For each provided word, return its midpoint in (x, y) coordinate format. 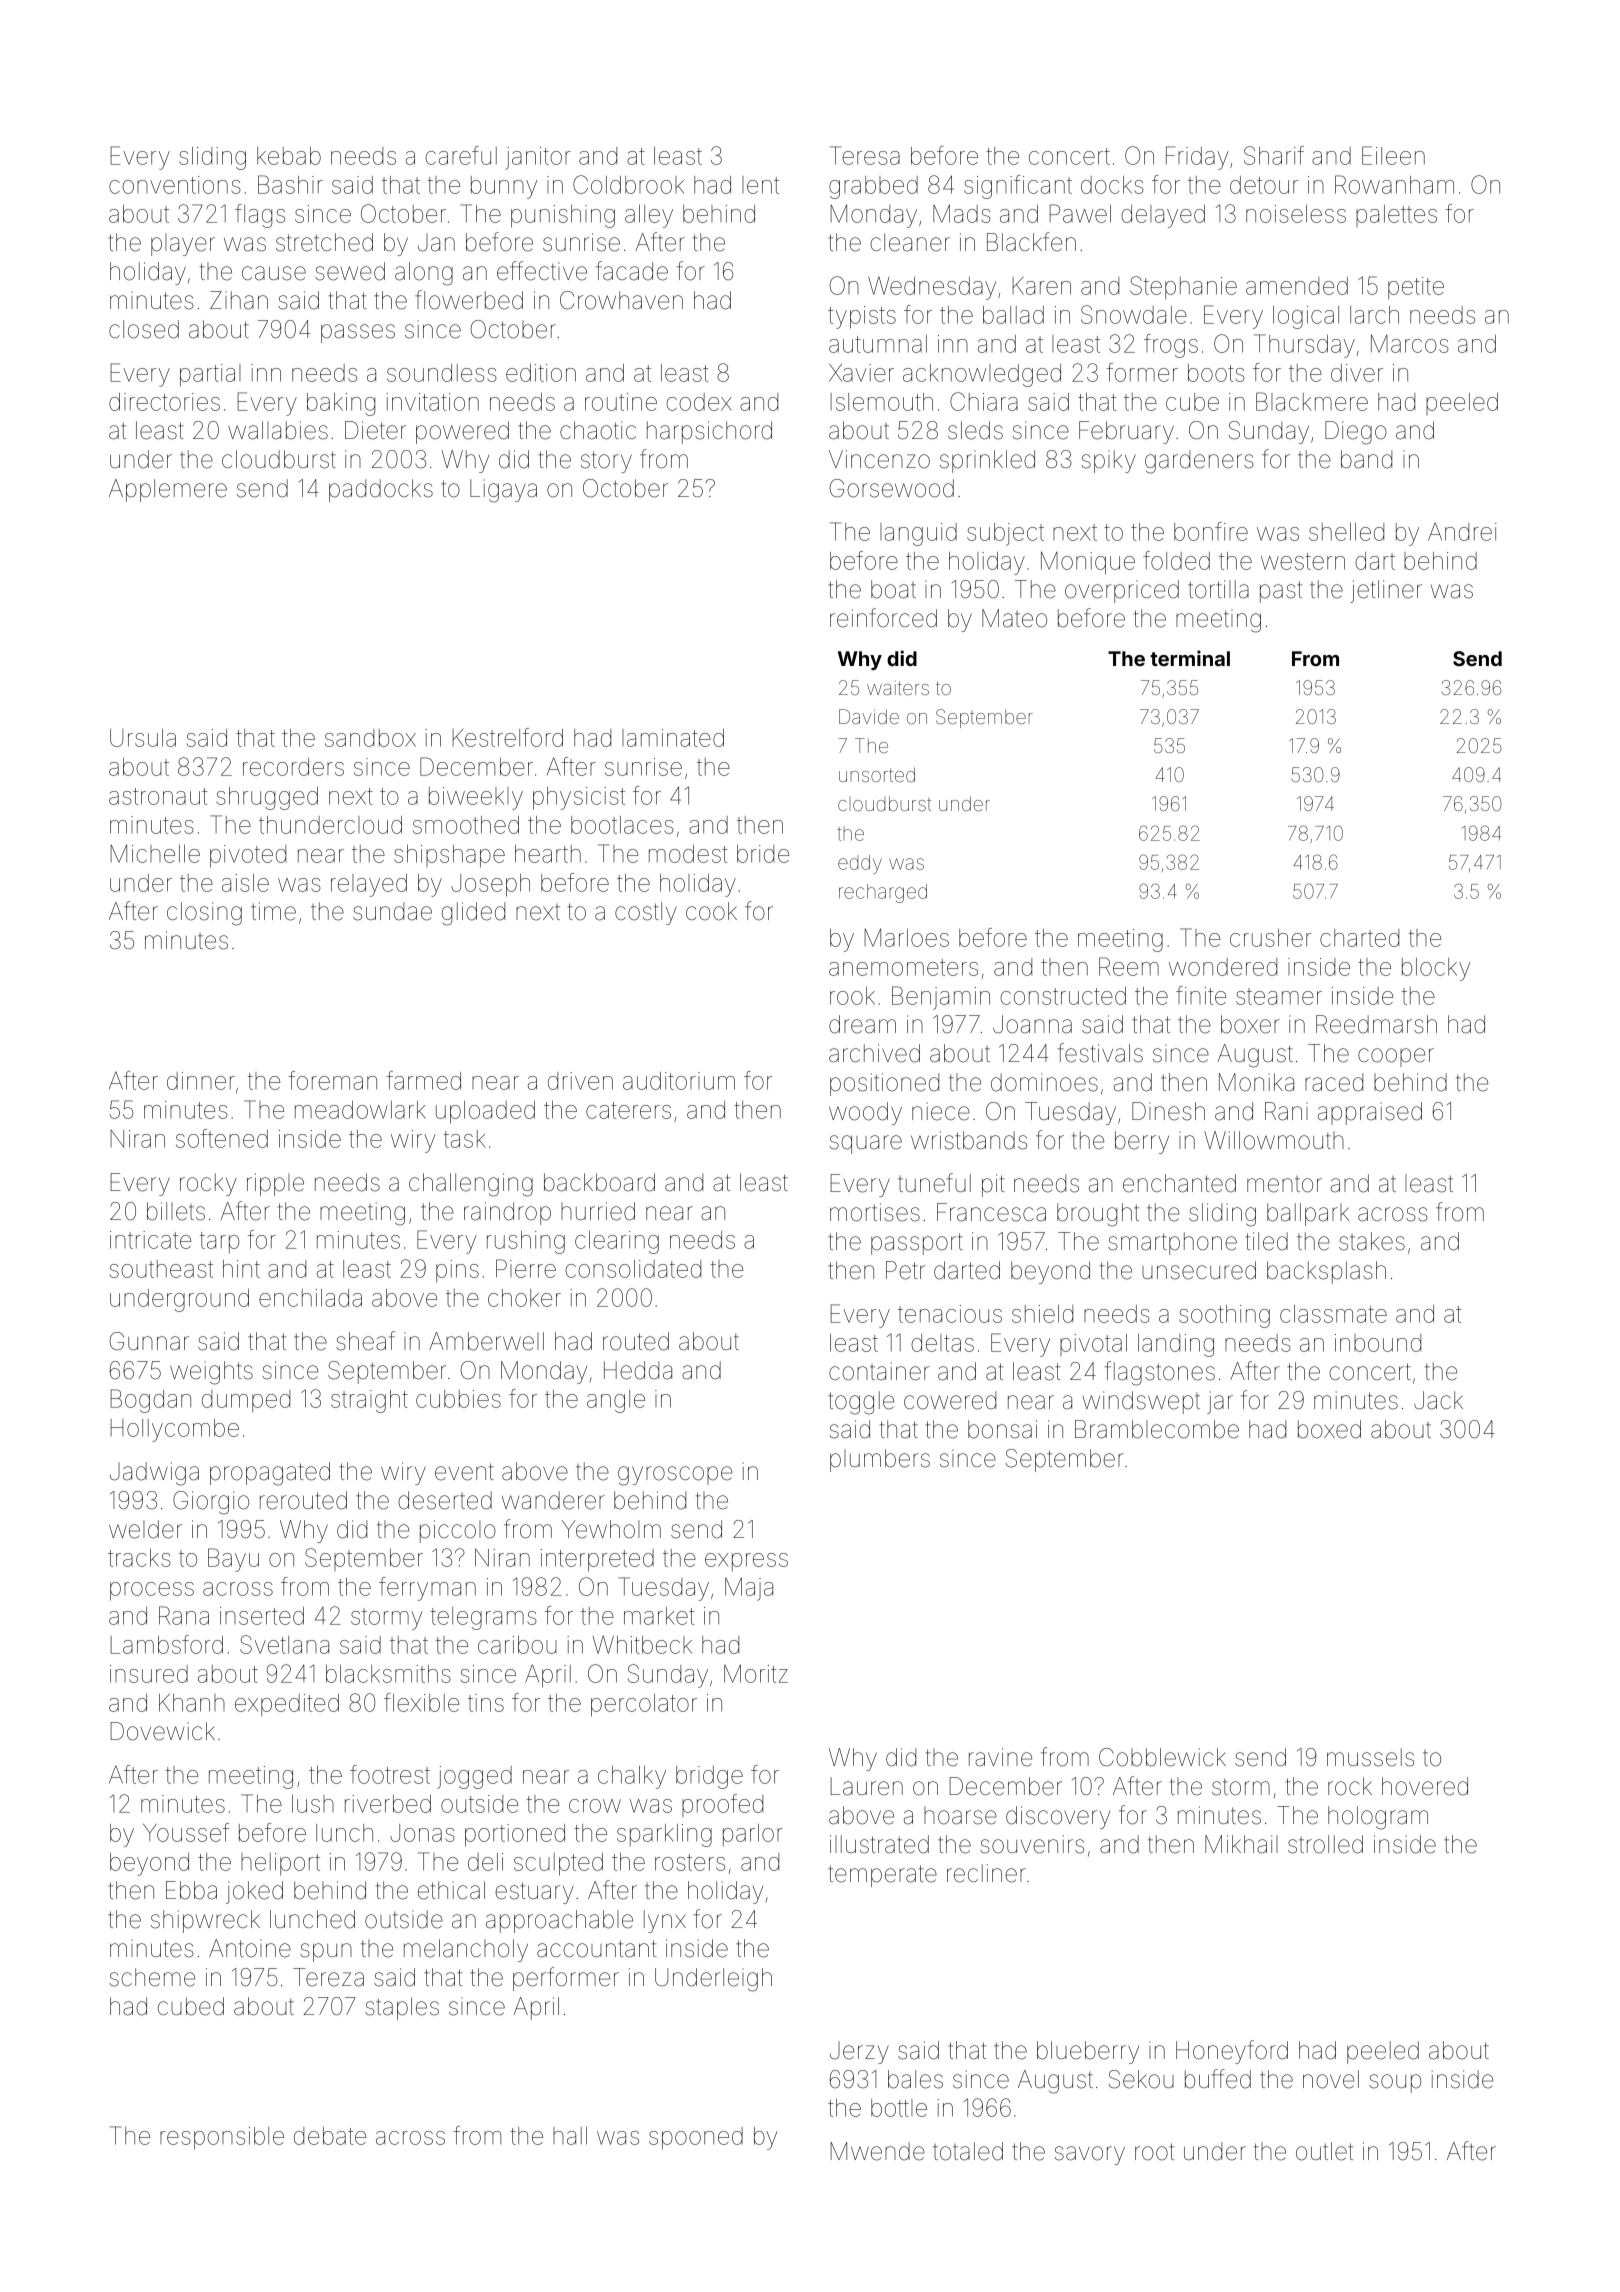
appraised (1370, 1113)
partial (210, 375)
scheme (152, 1977)
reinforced (883, 618)
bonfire (1211, 531)
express (746, 1562)
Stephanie (1183, 287)
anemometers (903, 967)
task (464, 1139)
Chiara (984, 401)
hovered (1425, 1786)
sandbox (370, 738)
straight (369, 1401)
